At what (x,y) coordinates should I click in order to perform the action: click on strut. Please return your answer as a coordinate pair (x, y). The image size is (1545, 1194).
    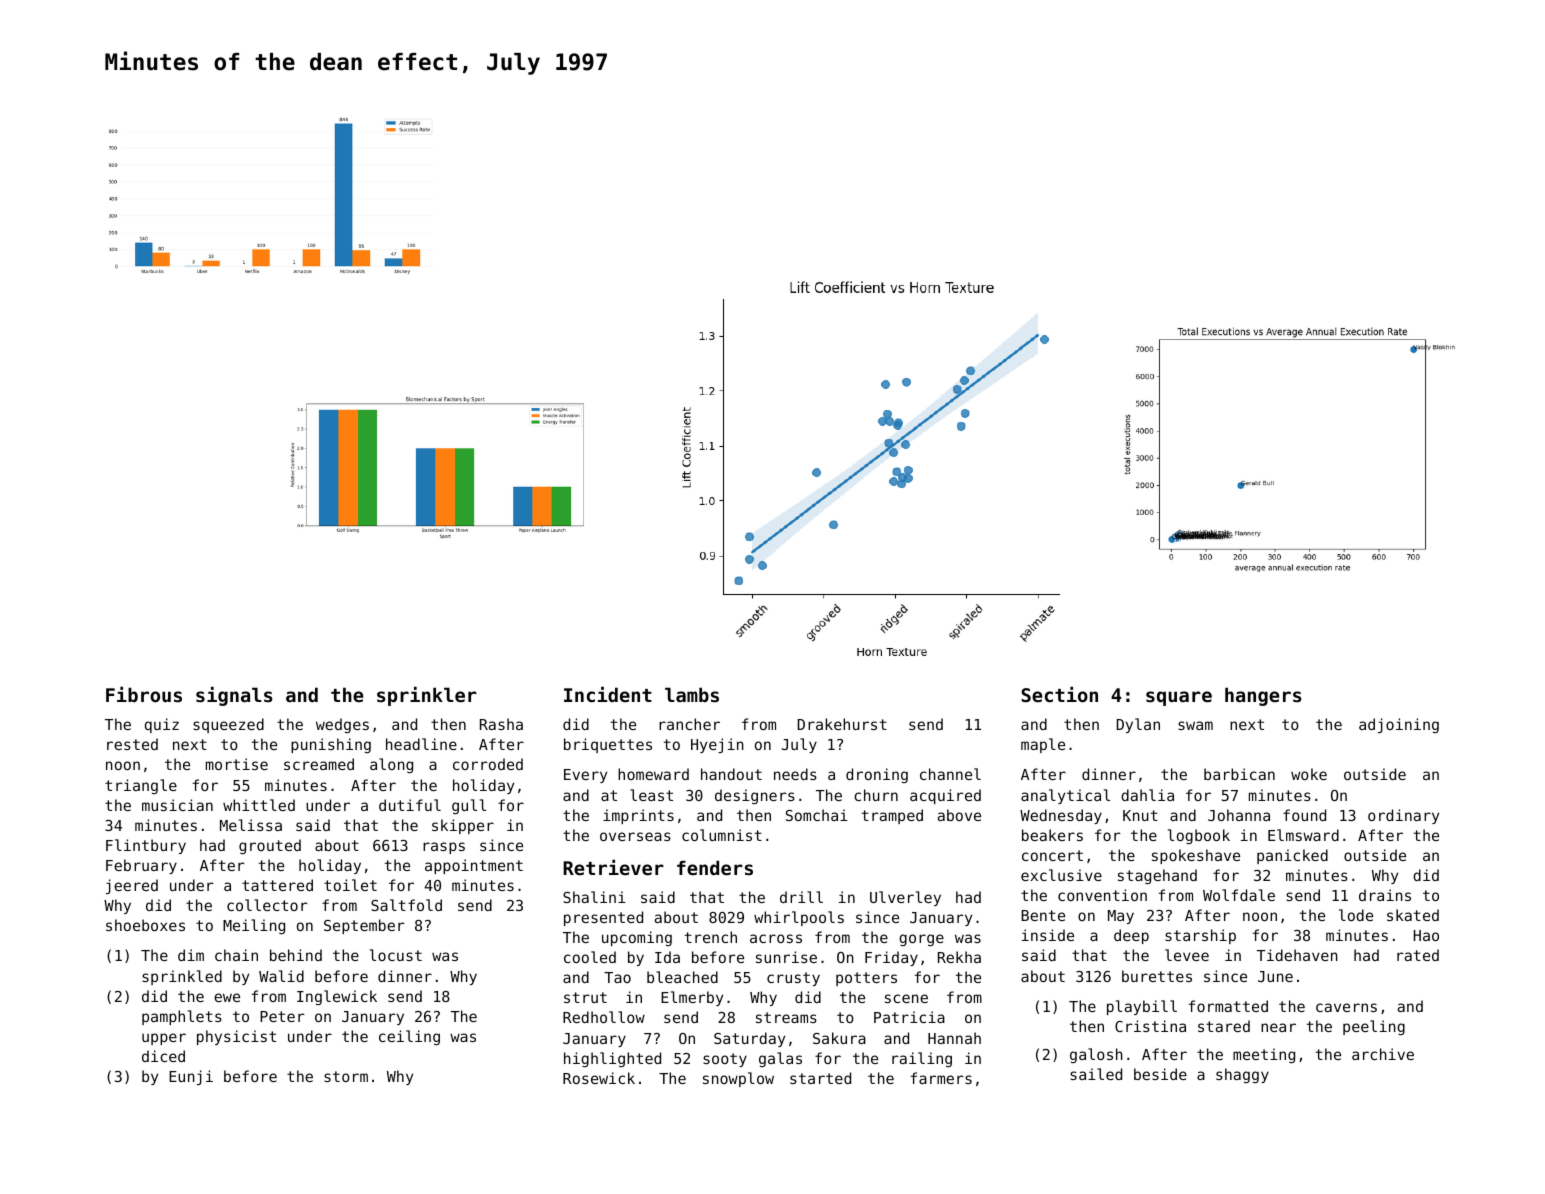
    Looking at the image, I should click on (585, 997).
